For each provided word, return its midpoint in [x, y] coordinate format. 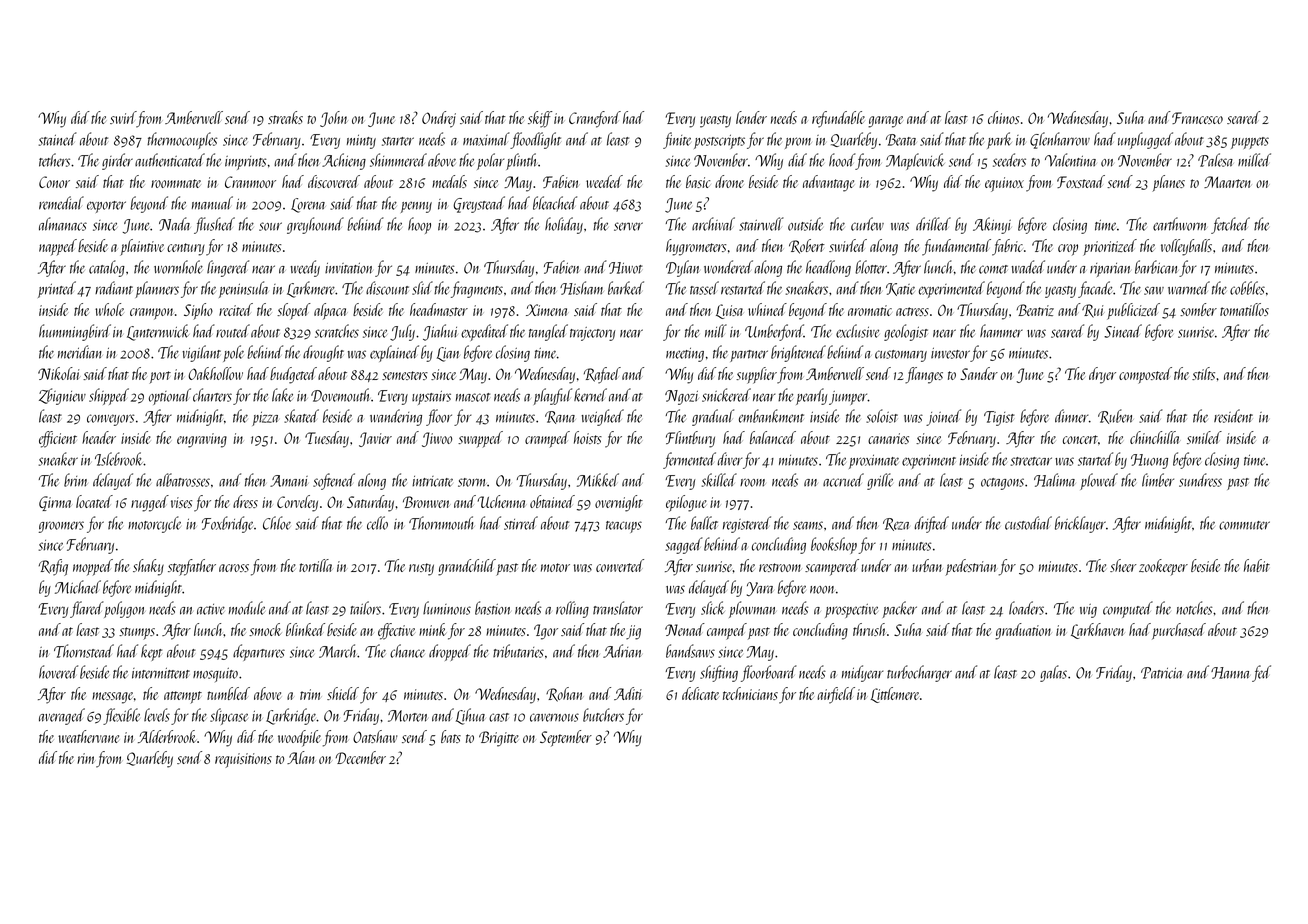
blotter [871, 267]
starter [398, 141]
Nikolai [58, 373]
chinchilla [1154, 437]
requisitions [243, 760]
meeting [685, 355]
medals [449, 181]
